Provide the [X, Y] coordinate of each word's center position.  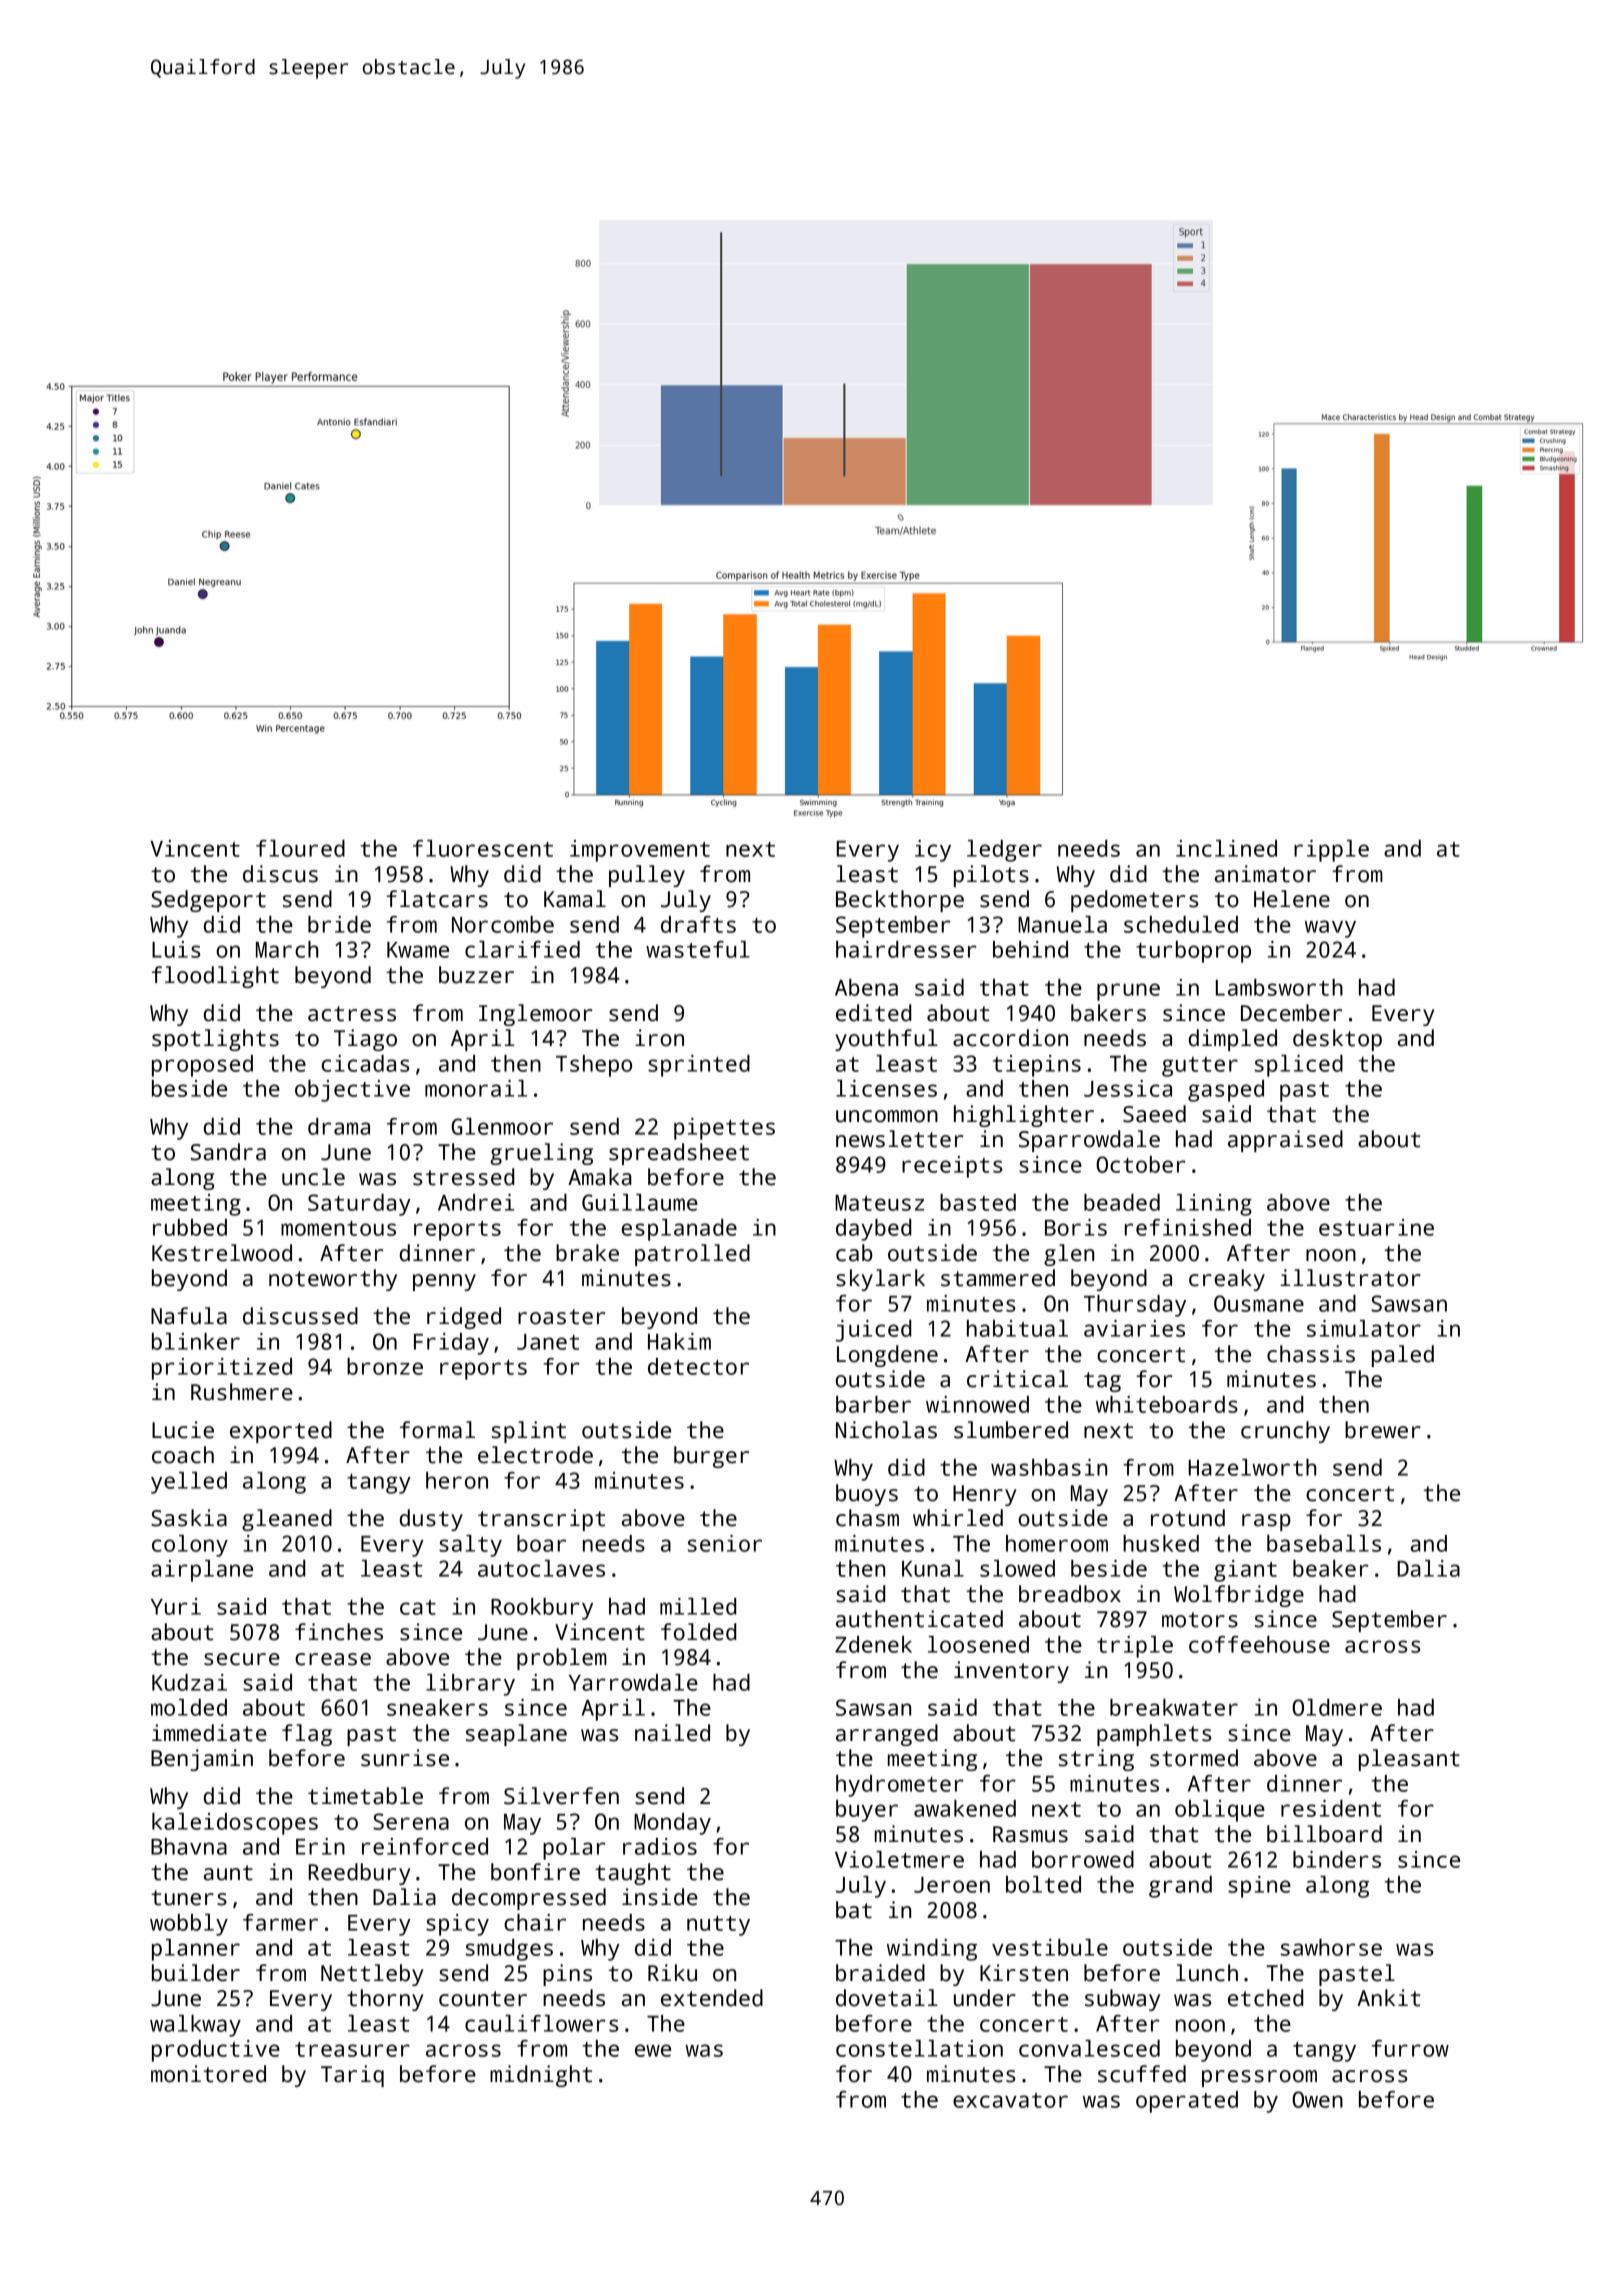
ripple [1331, 851]
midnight [541, 2076]
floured [300, 848]
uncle [313, 1177]
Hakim [679, 1341]
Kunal [933, 1568]
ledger [1004, 851]
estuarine [1376, 1227]
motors [1200, 1620]
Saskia [189, 1518]
